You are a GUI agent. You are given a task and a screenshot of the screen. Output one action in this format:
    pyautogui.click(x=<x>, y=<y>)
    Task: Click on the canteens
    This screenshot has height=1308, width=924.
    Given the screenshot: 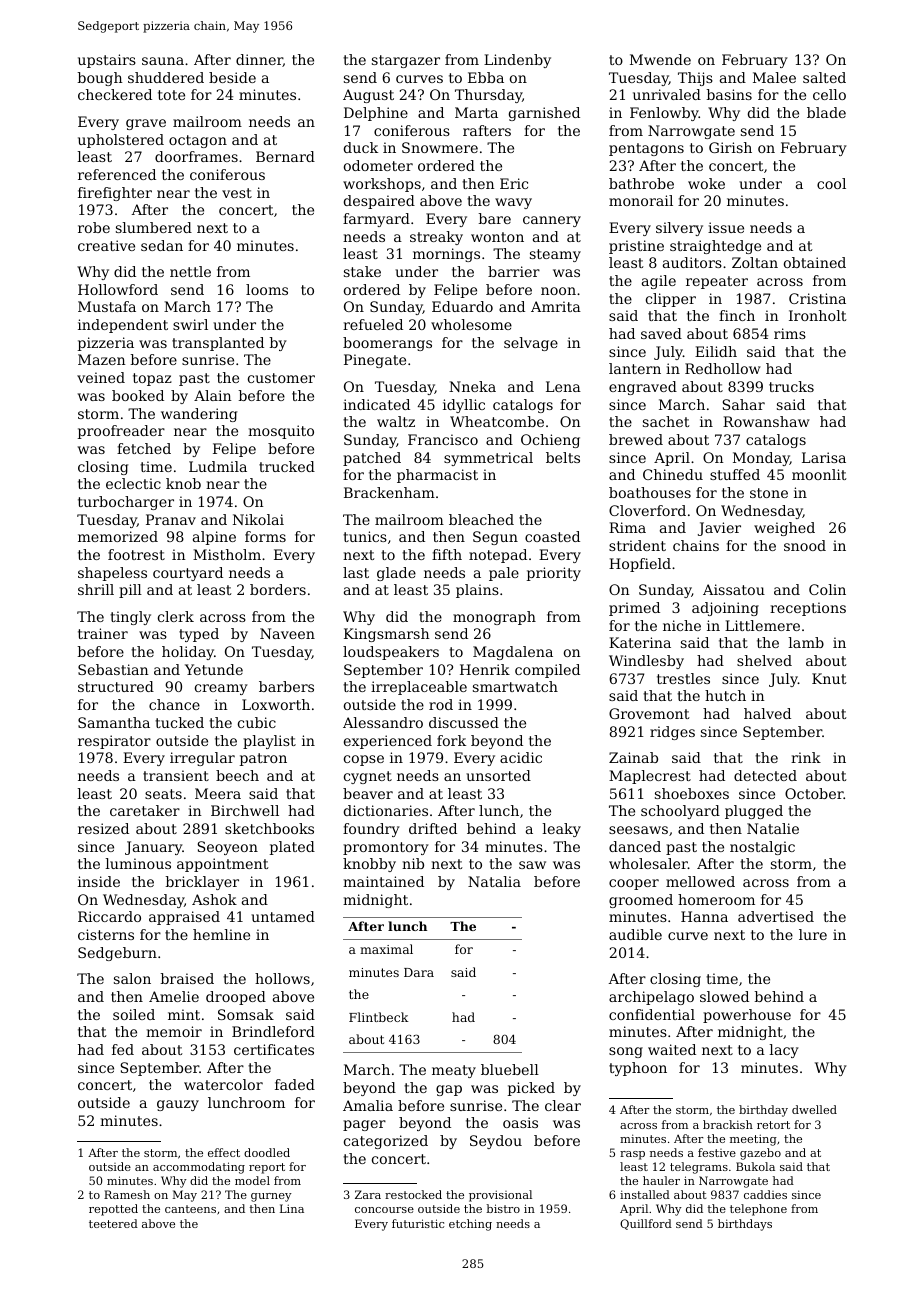 What is the action you would take?
    pyautogui.click(x=190, y=1209)
